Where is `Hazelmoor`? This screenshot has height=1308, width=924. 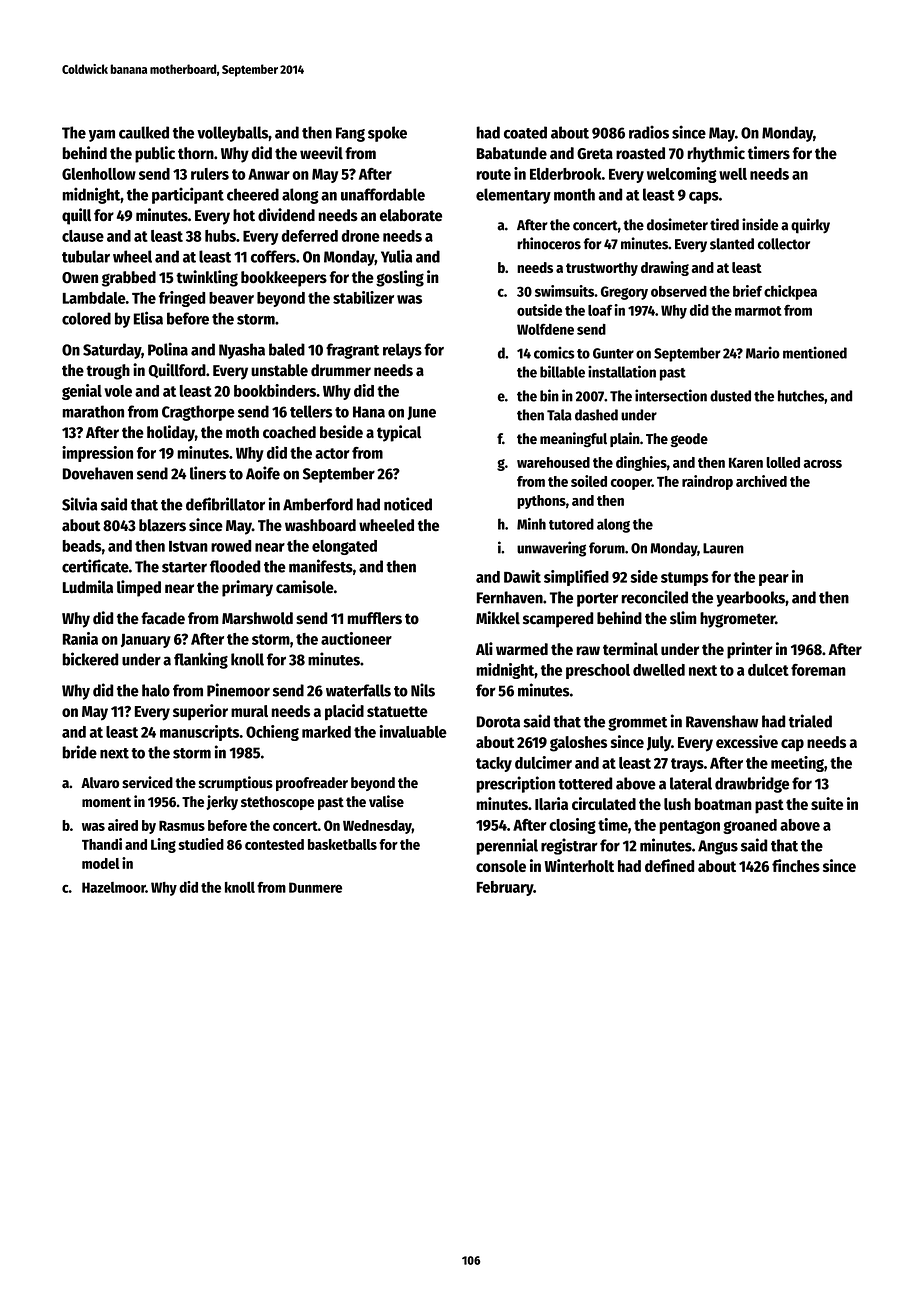
Hazelmoor is located at coordinates (114, 887).
